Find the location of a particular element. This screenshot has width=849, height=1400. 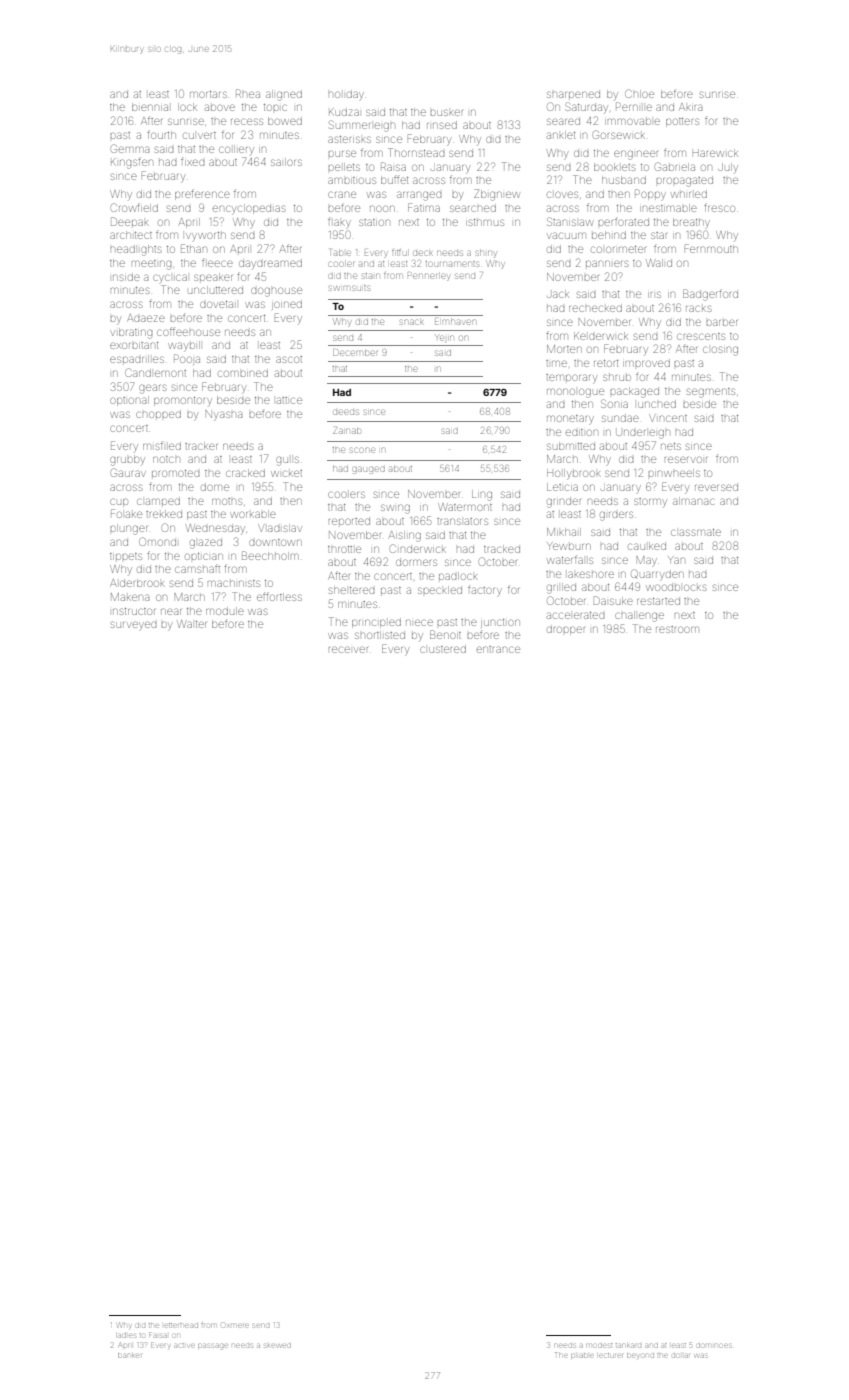

tankard is located at coordinates (628, 1345).
